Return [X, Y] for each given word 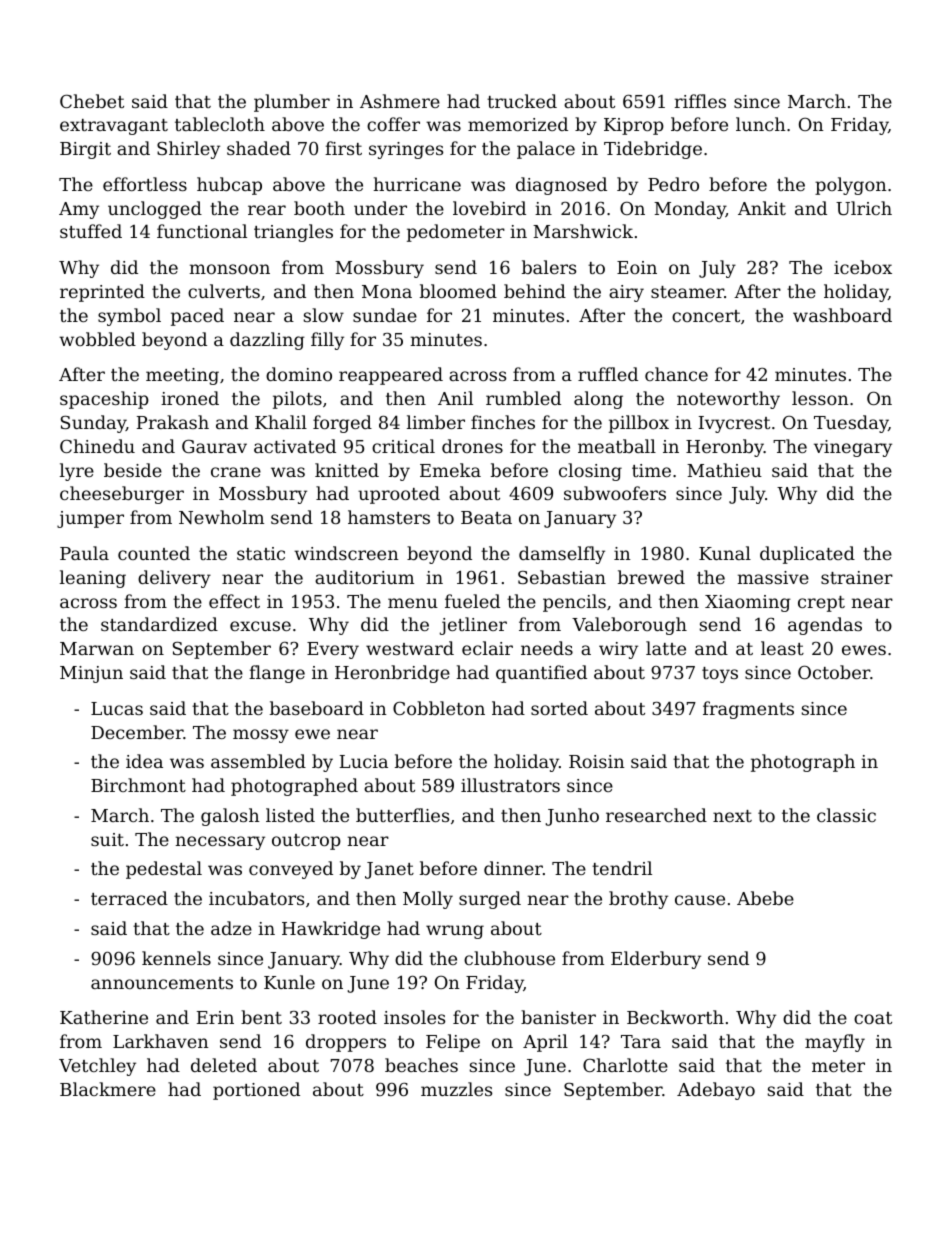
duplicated [807, 555]
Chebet [92, 101]
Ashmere [400, 101]
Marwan [97, 648]
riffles [700, 101]
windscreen [346, 553]
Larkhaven [161, 1041]
